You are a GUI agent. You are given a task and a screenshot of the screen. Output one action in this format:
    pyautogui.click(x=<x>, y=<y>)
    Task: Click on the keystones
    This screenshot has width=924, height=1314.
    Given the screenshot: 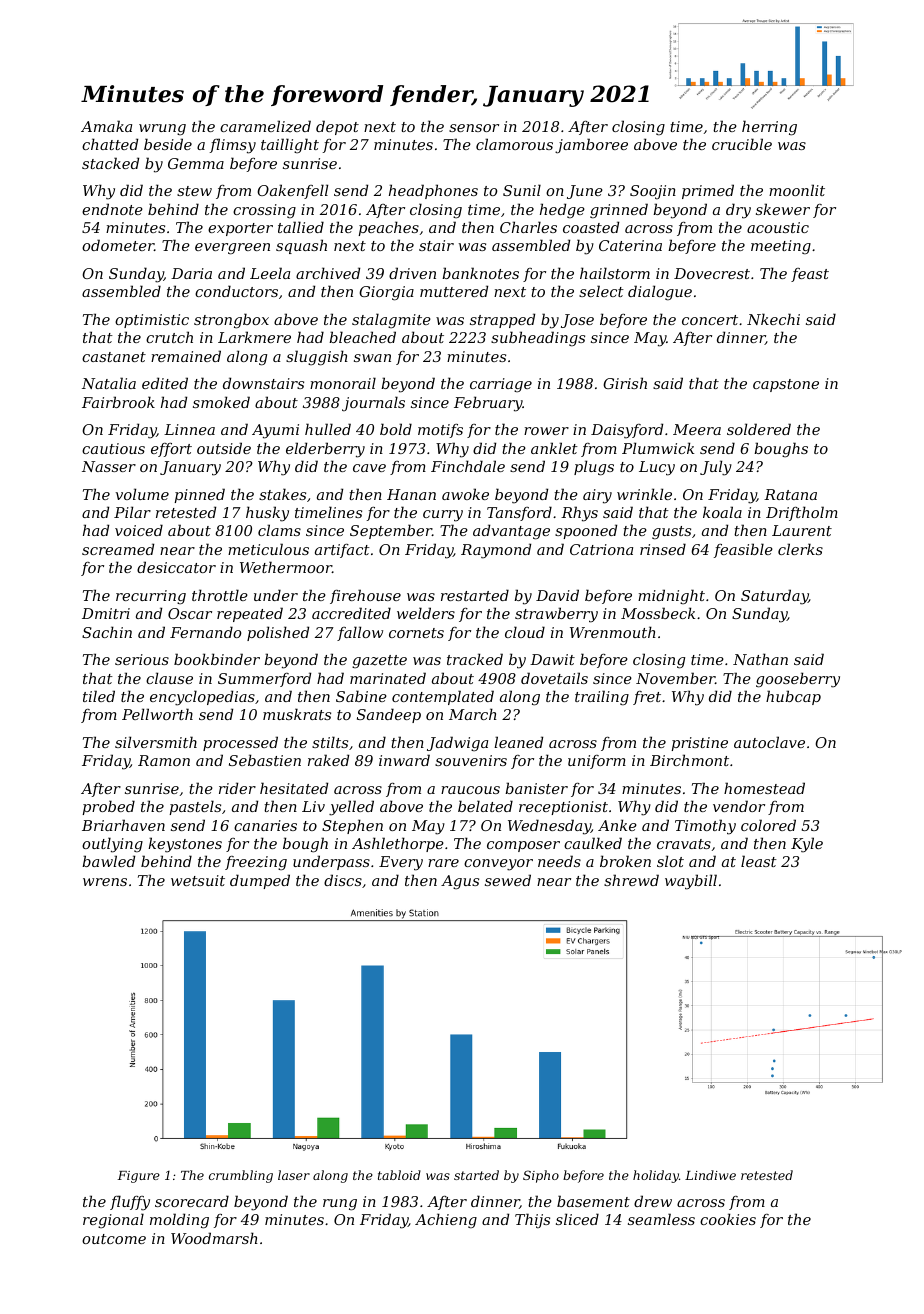 What is the action you would take?
    pyautogui.click(x=185, y=845)
